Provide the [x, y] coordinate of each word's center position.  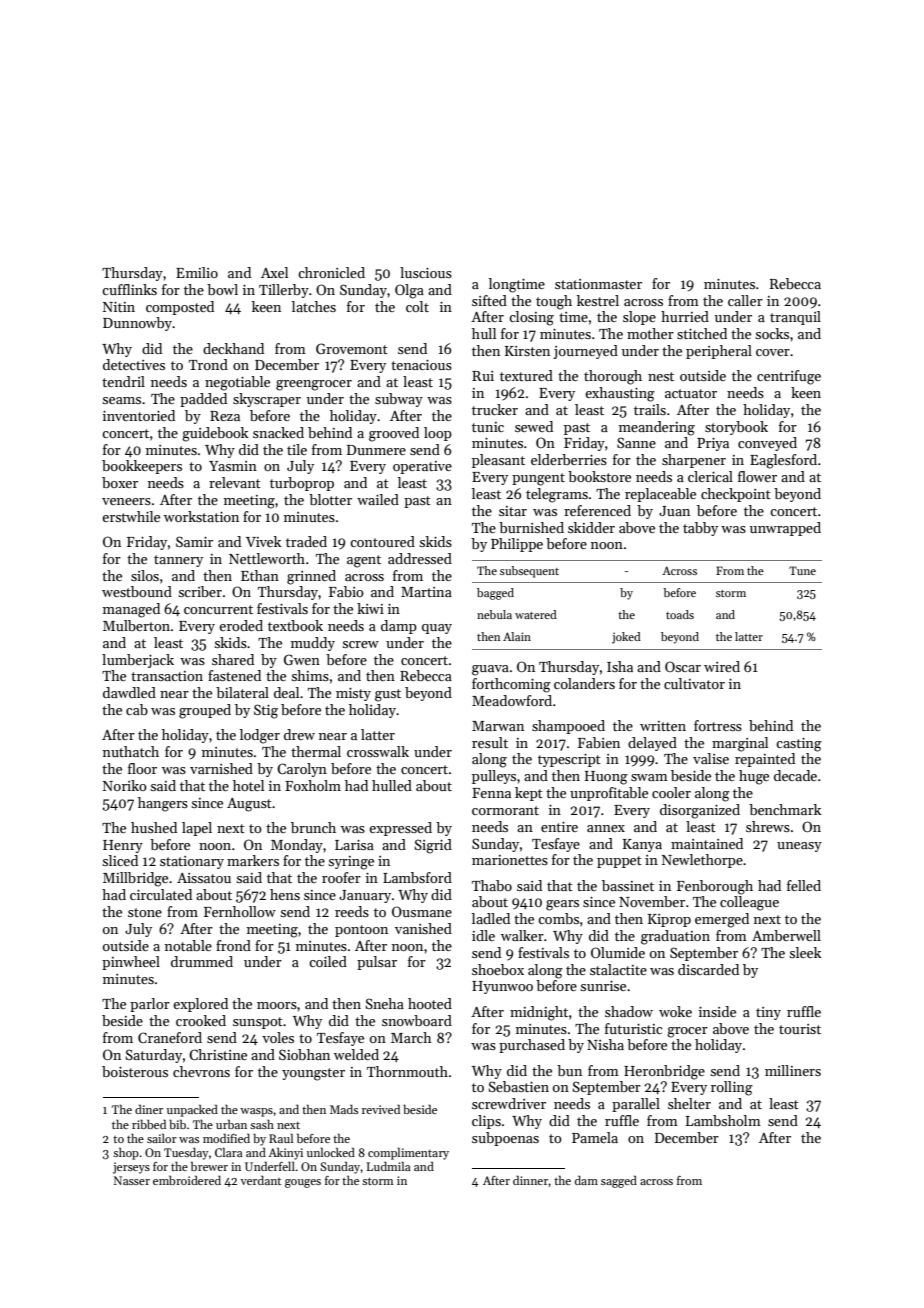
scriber [200, 591]
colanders [584, 683]
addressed [420, 558]
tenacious [421, 365]
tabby [700, 529]
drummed [202, 961]
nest [661, 376]
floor [142, 768]
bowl [222, 289]
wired [722, 666]
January [365, 896]
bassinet [628, 885]
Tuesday [186, 1154]
